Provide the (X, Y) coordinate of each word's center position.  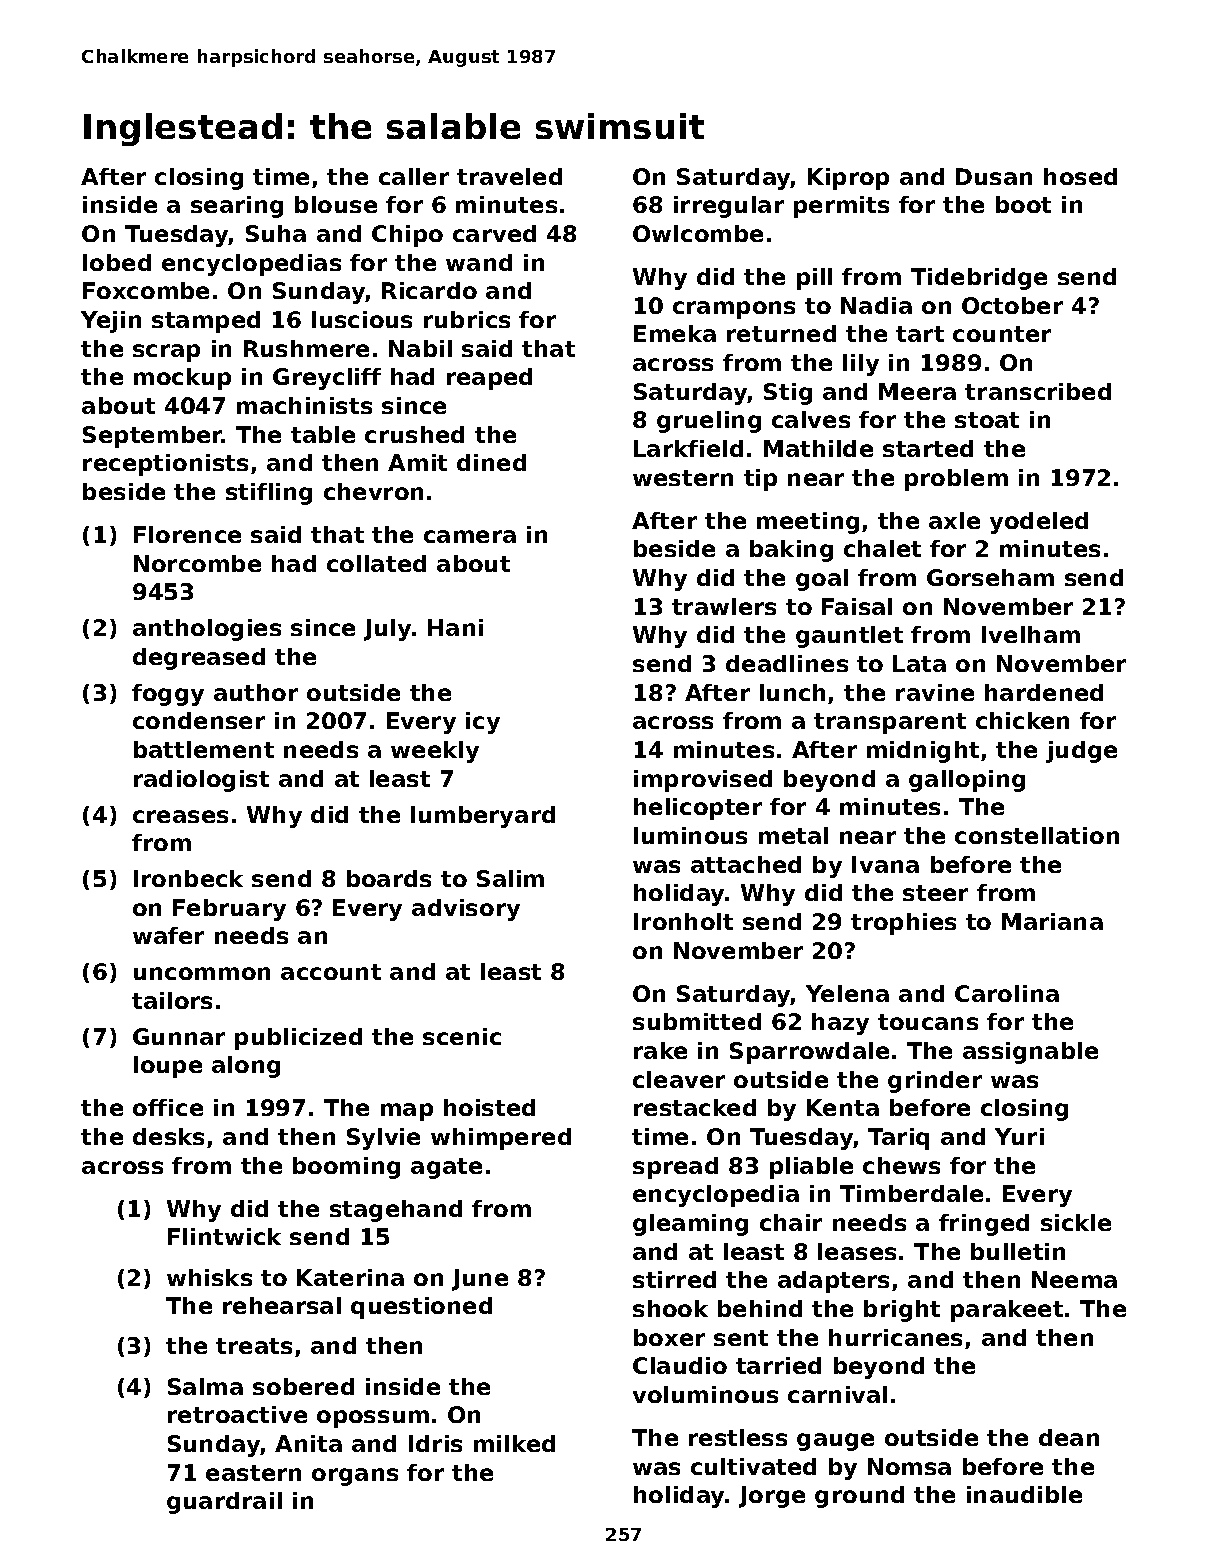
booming (346, 1168)
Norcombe (197, 563)
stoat (987, 420)
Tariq (898, 1139)
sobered (303, 1386)
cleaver (679, 1079)
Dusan (994, 176)
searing (237, 207)
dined (491, 462)
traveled (509, 176)
